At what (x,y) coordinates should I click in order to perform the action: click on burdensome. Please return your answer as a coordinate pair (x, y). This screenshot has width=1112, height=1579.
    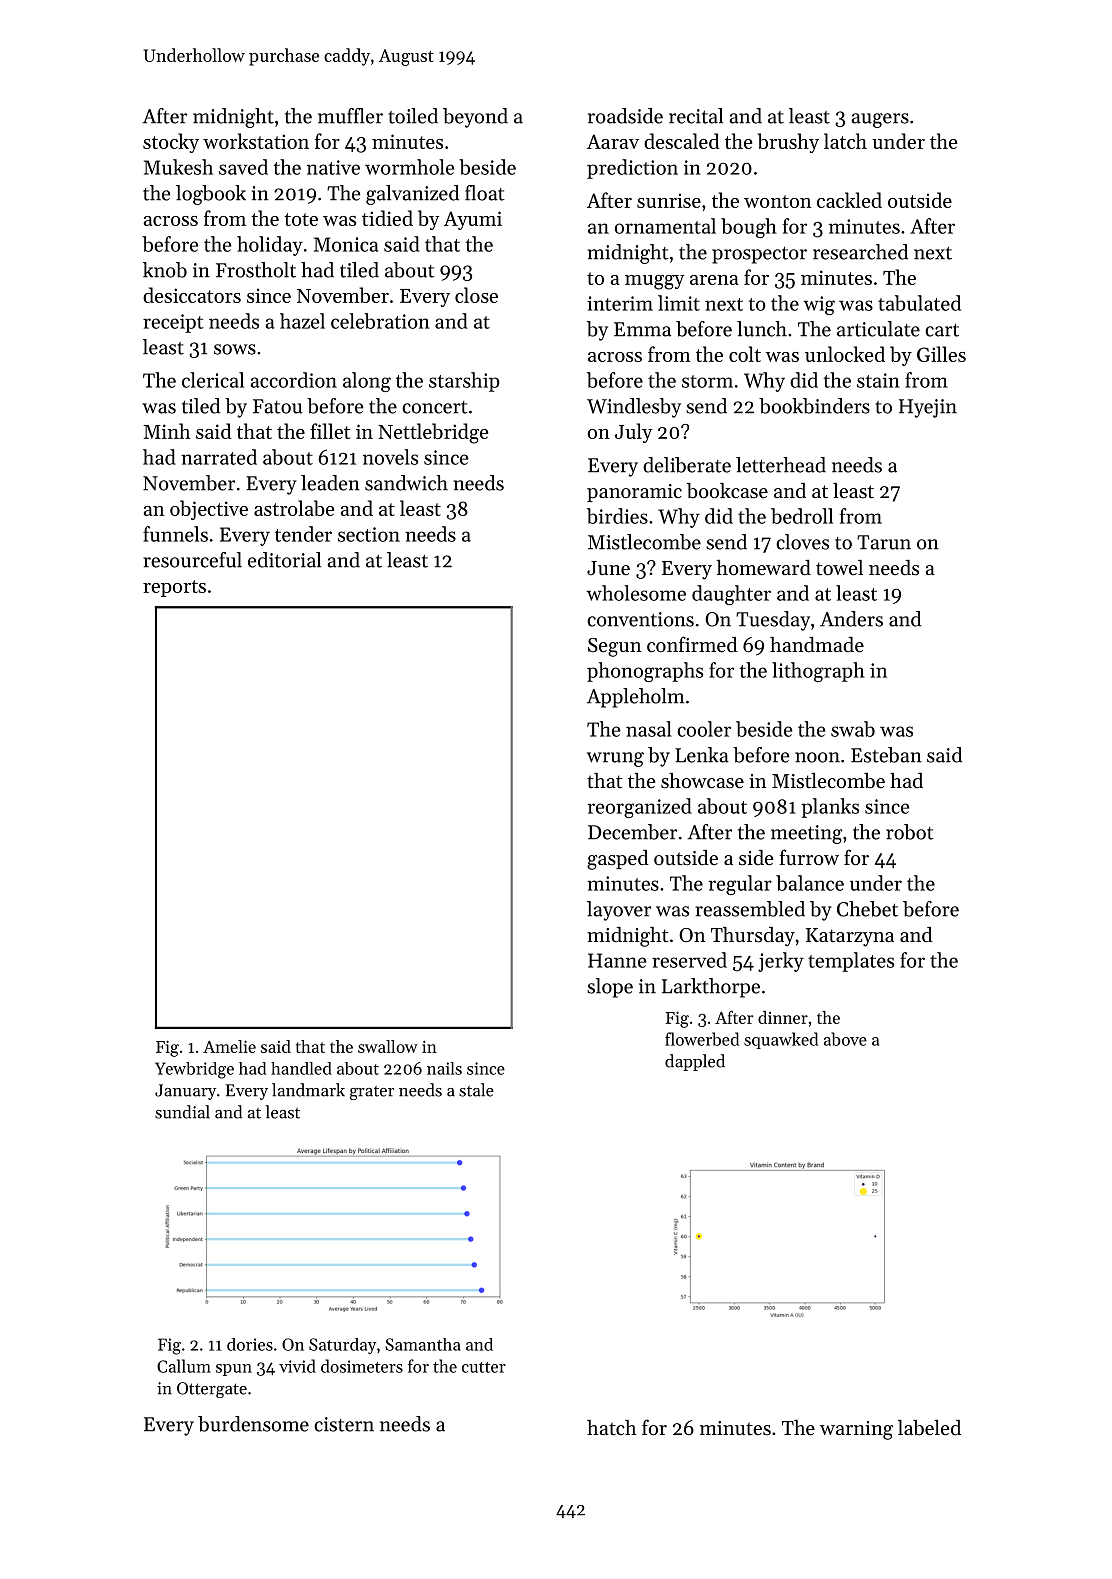
    Looking at the image, I should click on (253, 1424).
